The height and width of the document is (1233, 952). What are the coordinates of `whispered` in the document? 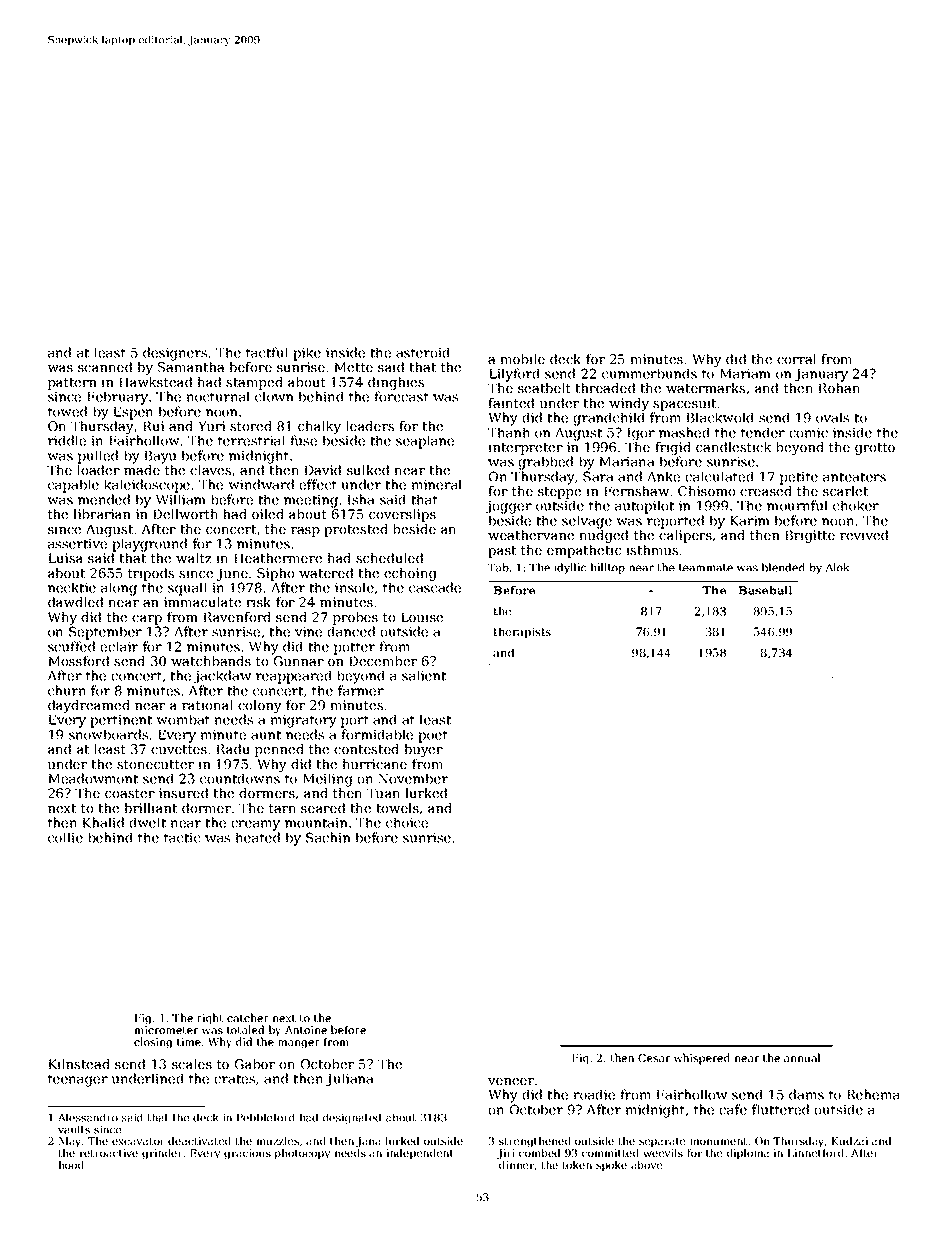 It's located at (702, 1059).
